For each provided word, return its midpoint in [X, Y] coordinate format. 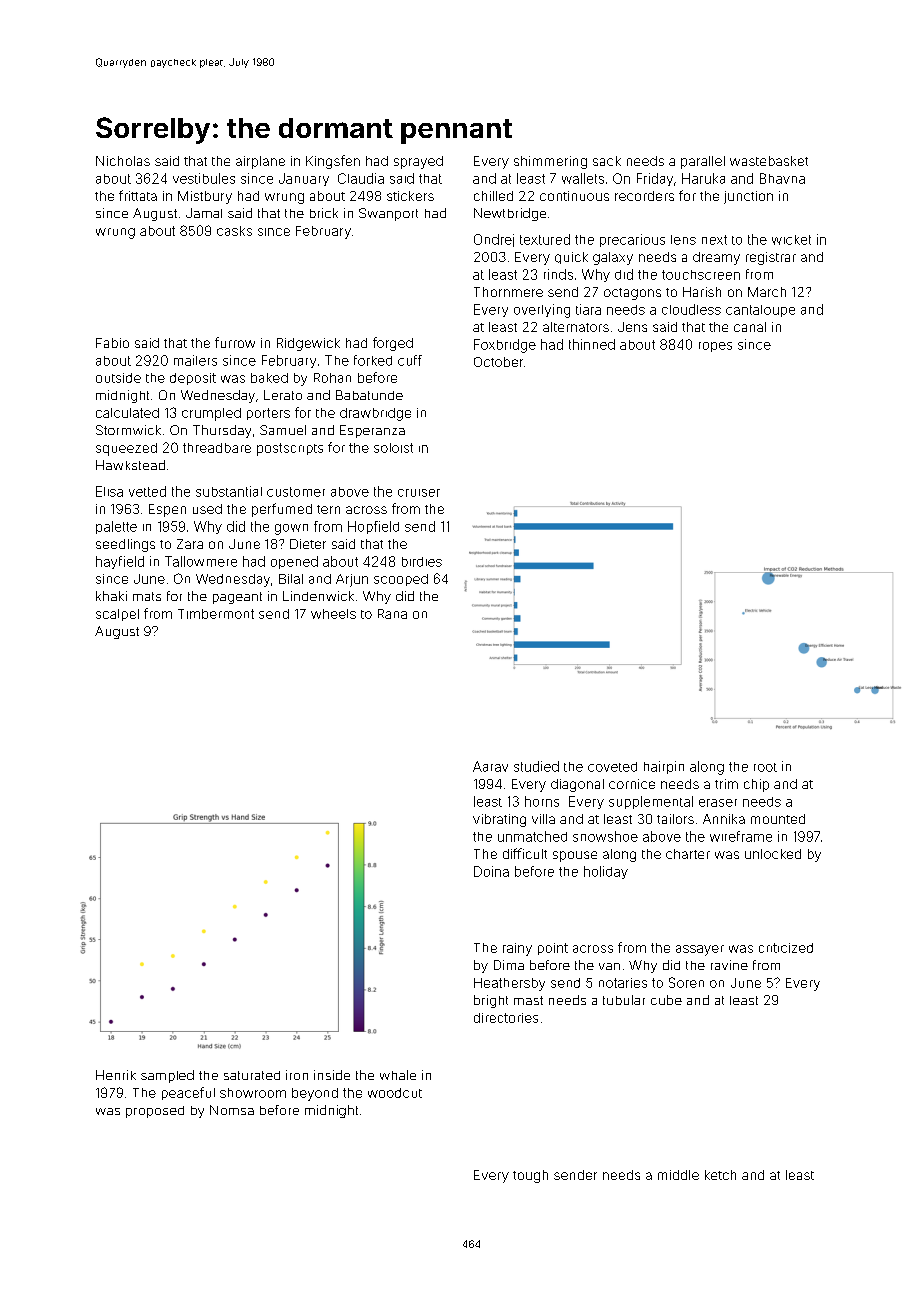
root [765, 767]
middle [678, 1175]
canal [750, 327]
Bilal [291, 579]
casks [234, 231]
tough [530, 1176]
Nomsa [232, 1110]
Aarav [490, 766]
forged [393, 344]
